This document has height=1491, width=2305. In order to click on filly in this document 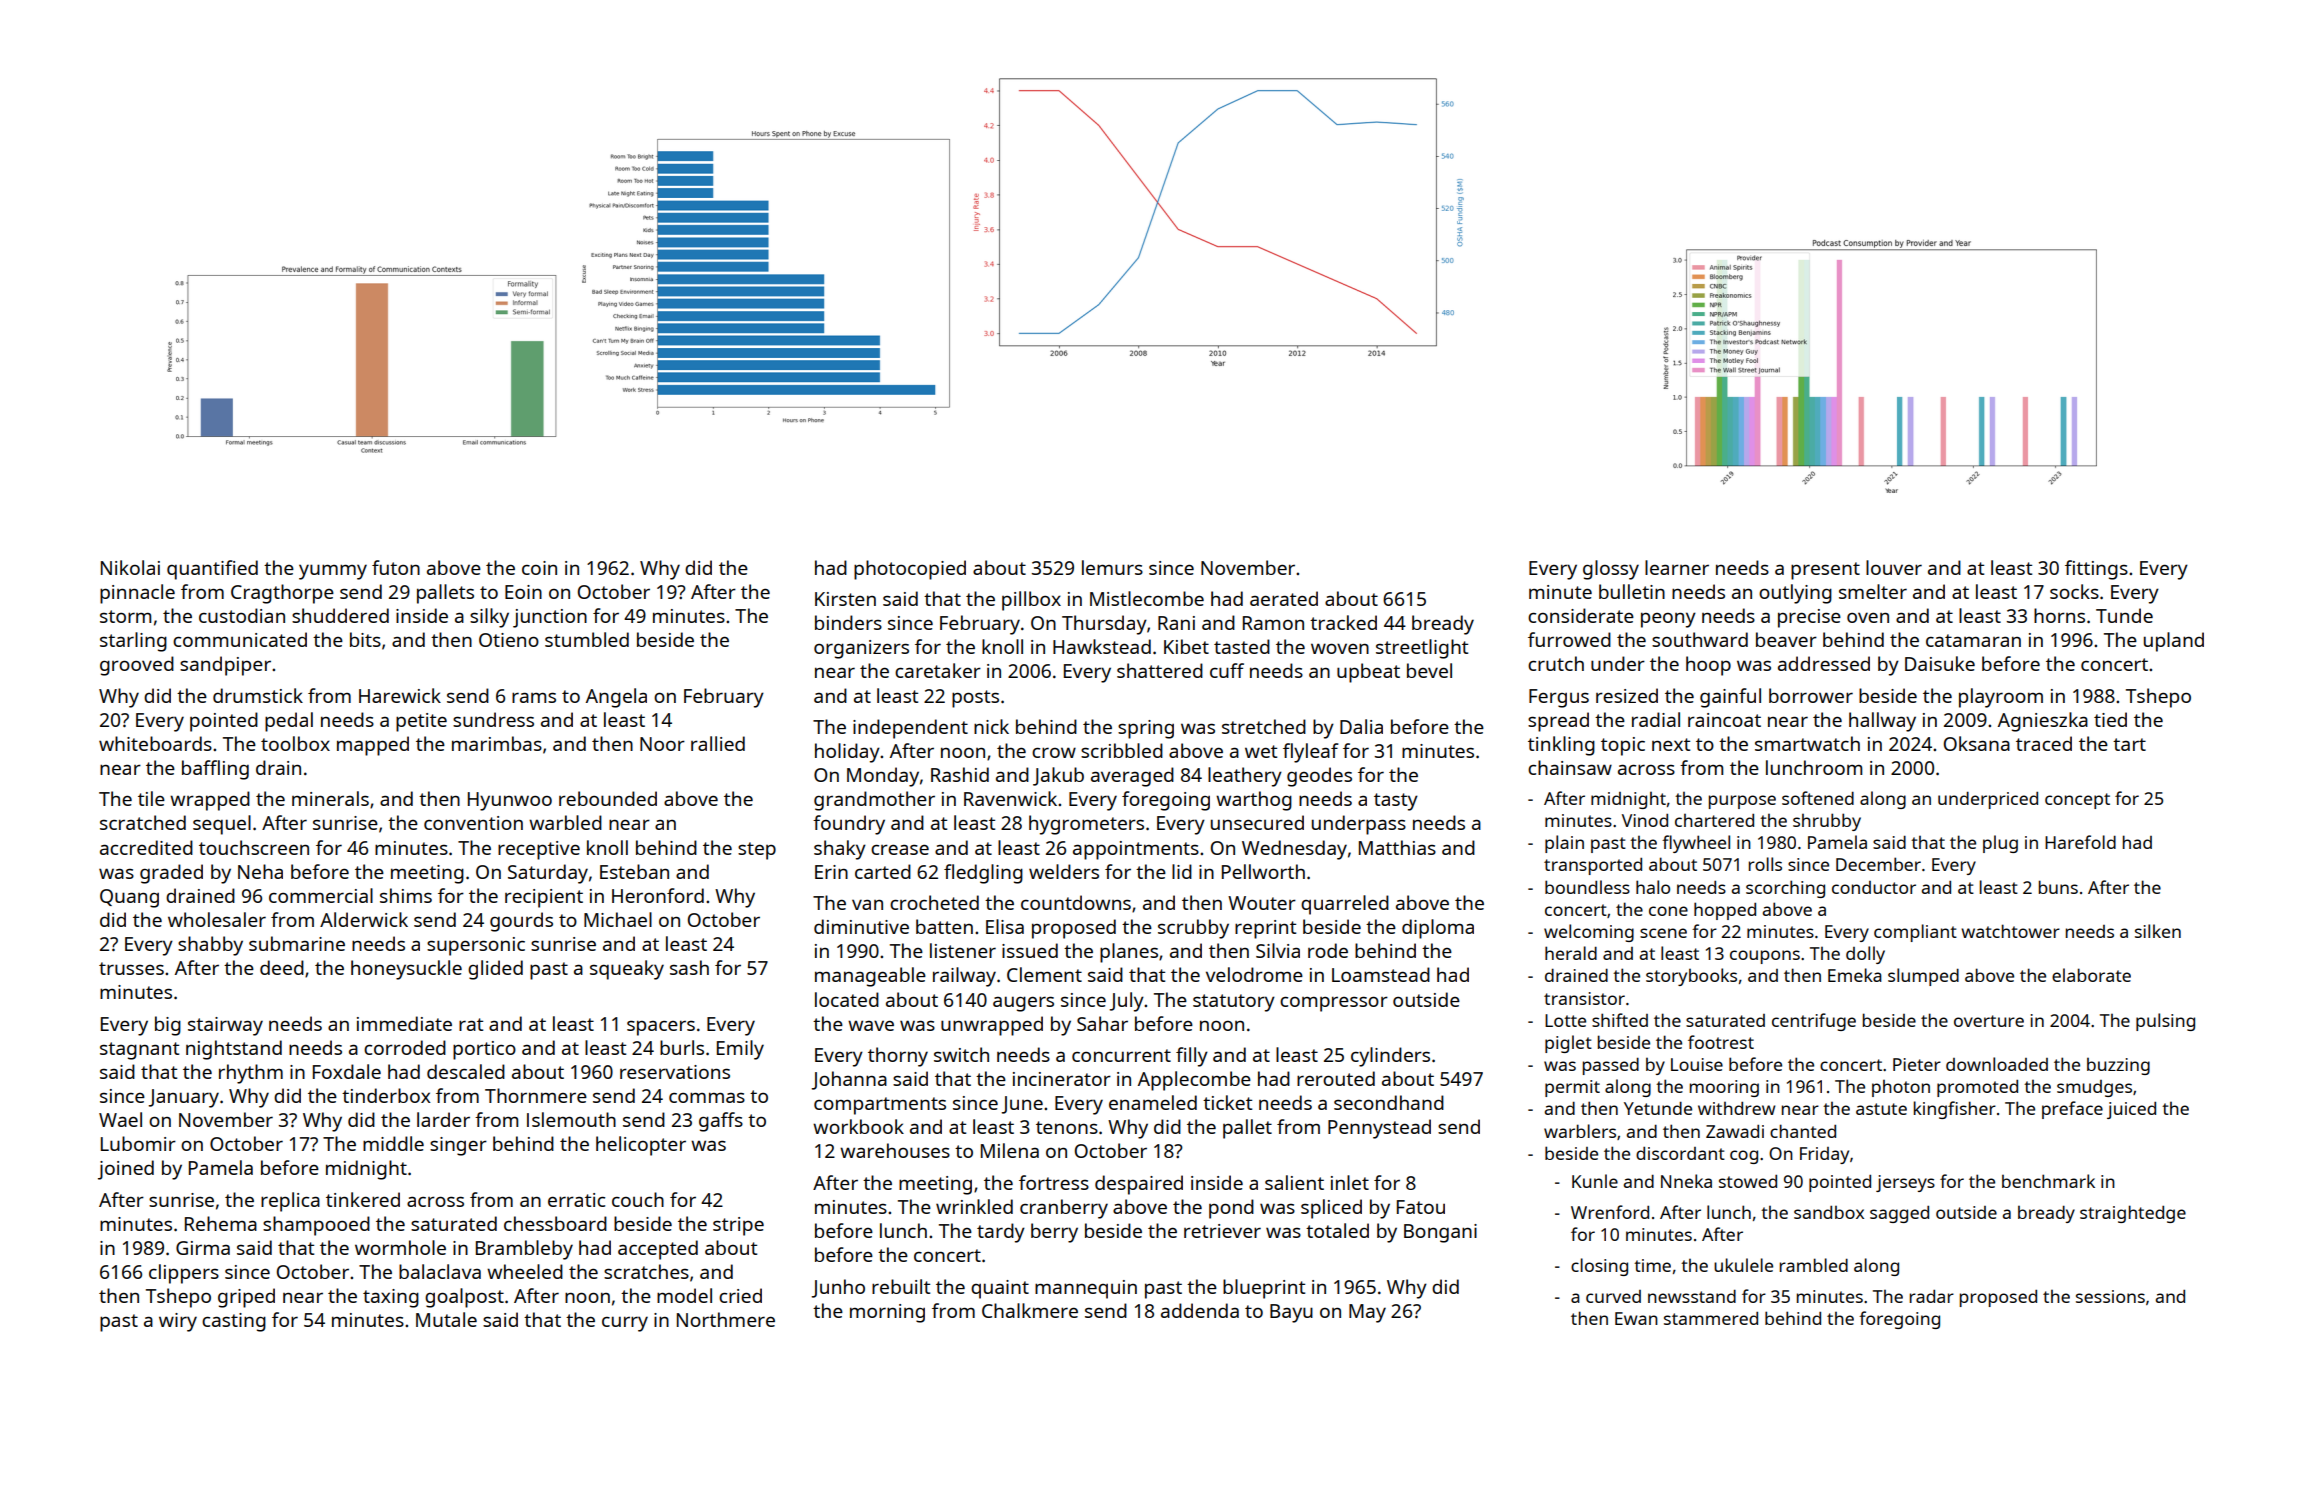, I will do `click(1192, 1057)`.
